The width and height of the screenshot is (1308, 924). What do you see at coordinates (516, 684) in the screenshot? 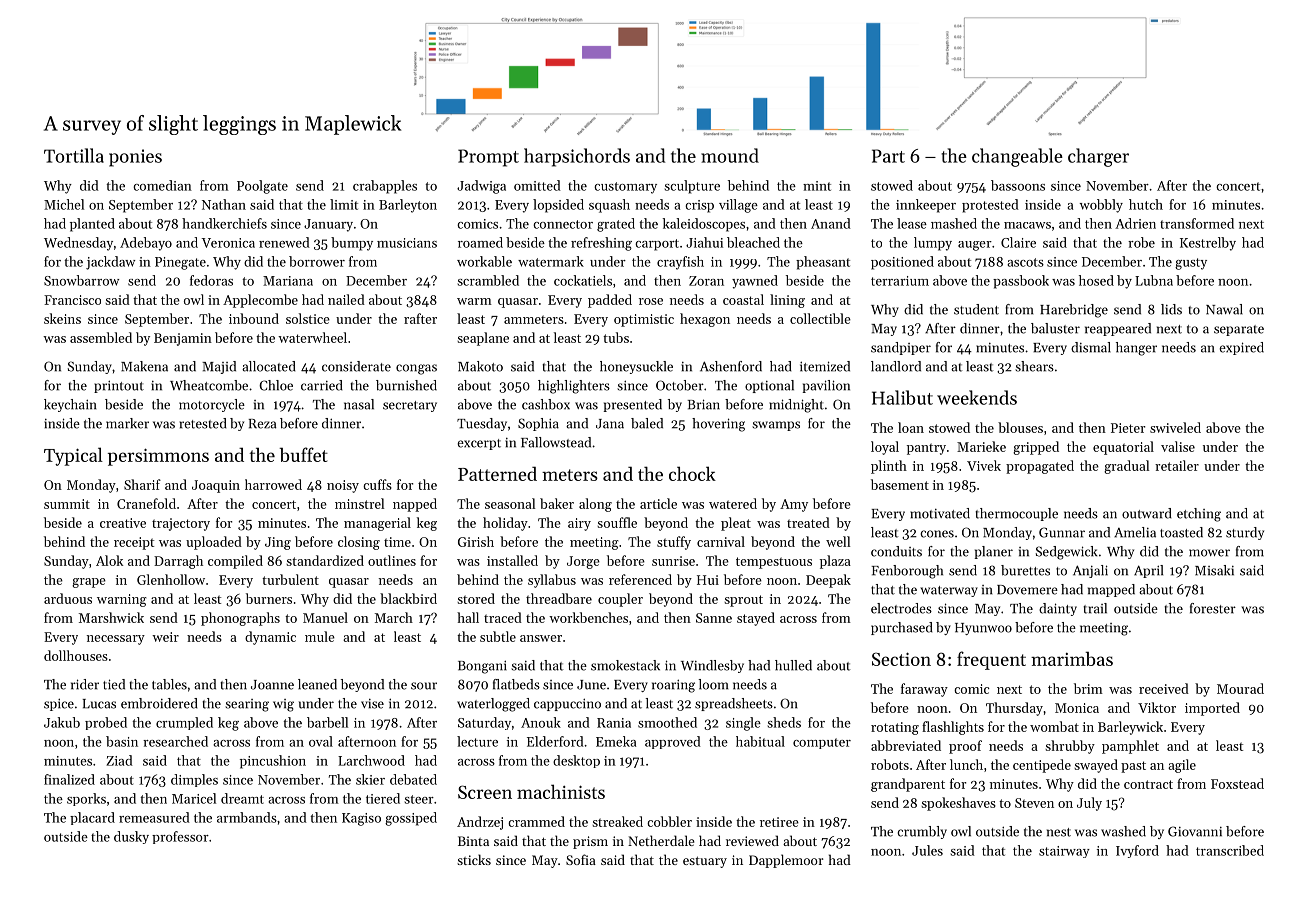
I see `flatbeds` at bounding box center [516, 684].
